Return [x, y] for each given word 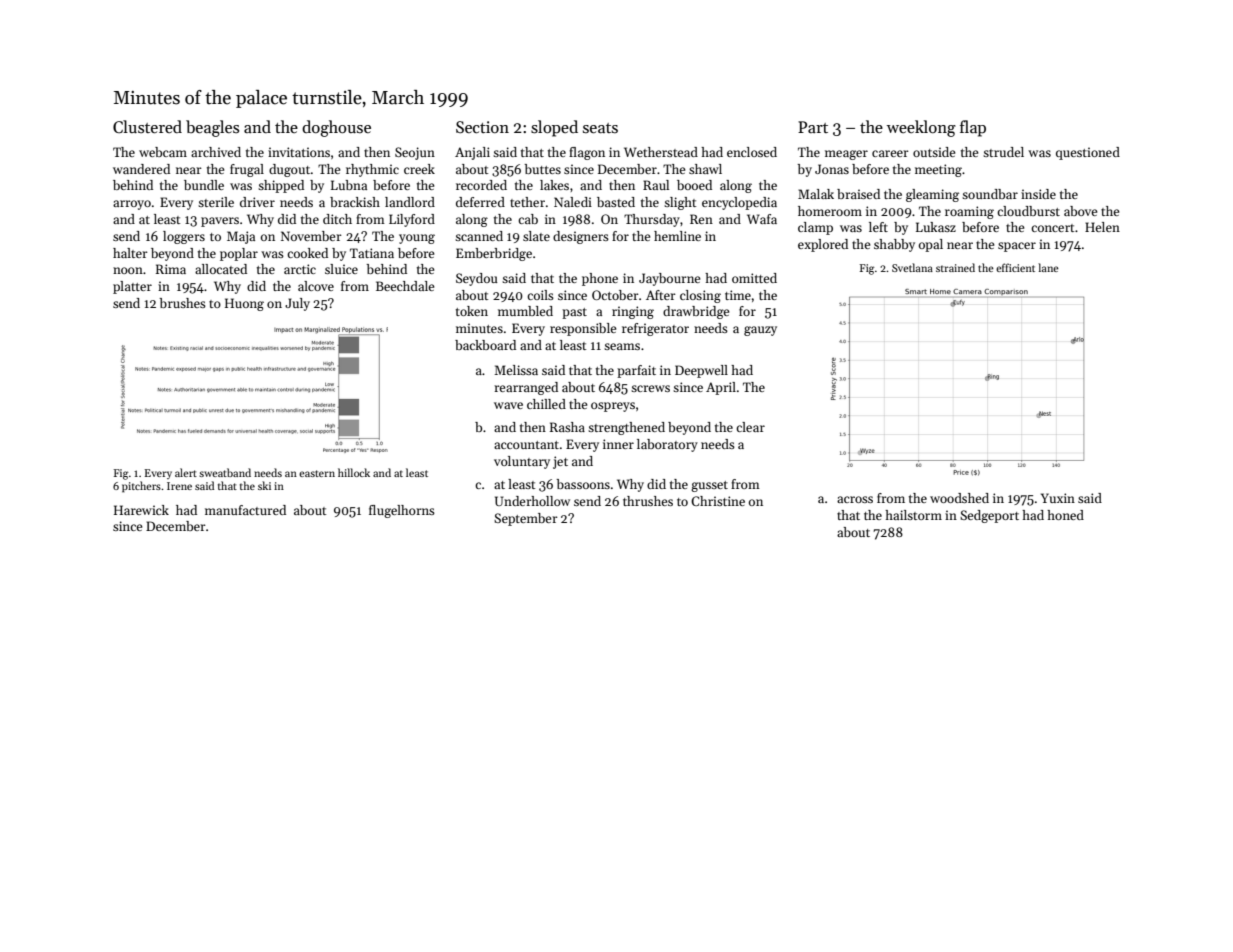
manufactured [245, 510]
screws [650, 388]
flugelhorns [402, 511]
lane [1048, 267]
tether [527, 202]
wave [508, 405]
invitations [299, 152]
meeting [938, 170]
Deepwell [701, 371]
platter [132, 287]
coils [540, 295]
